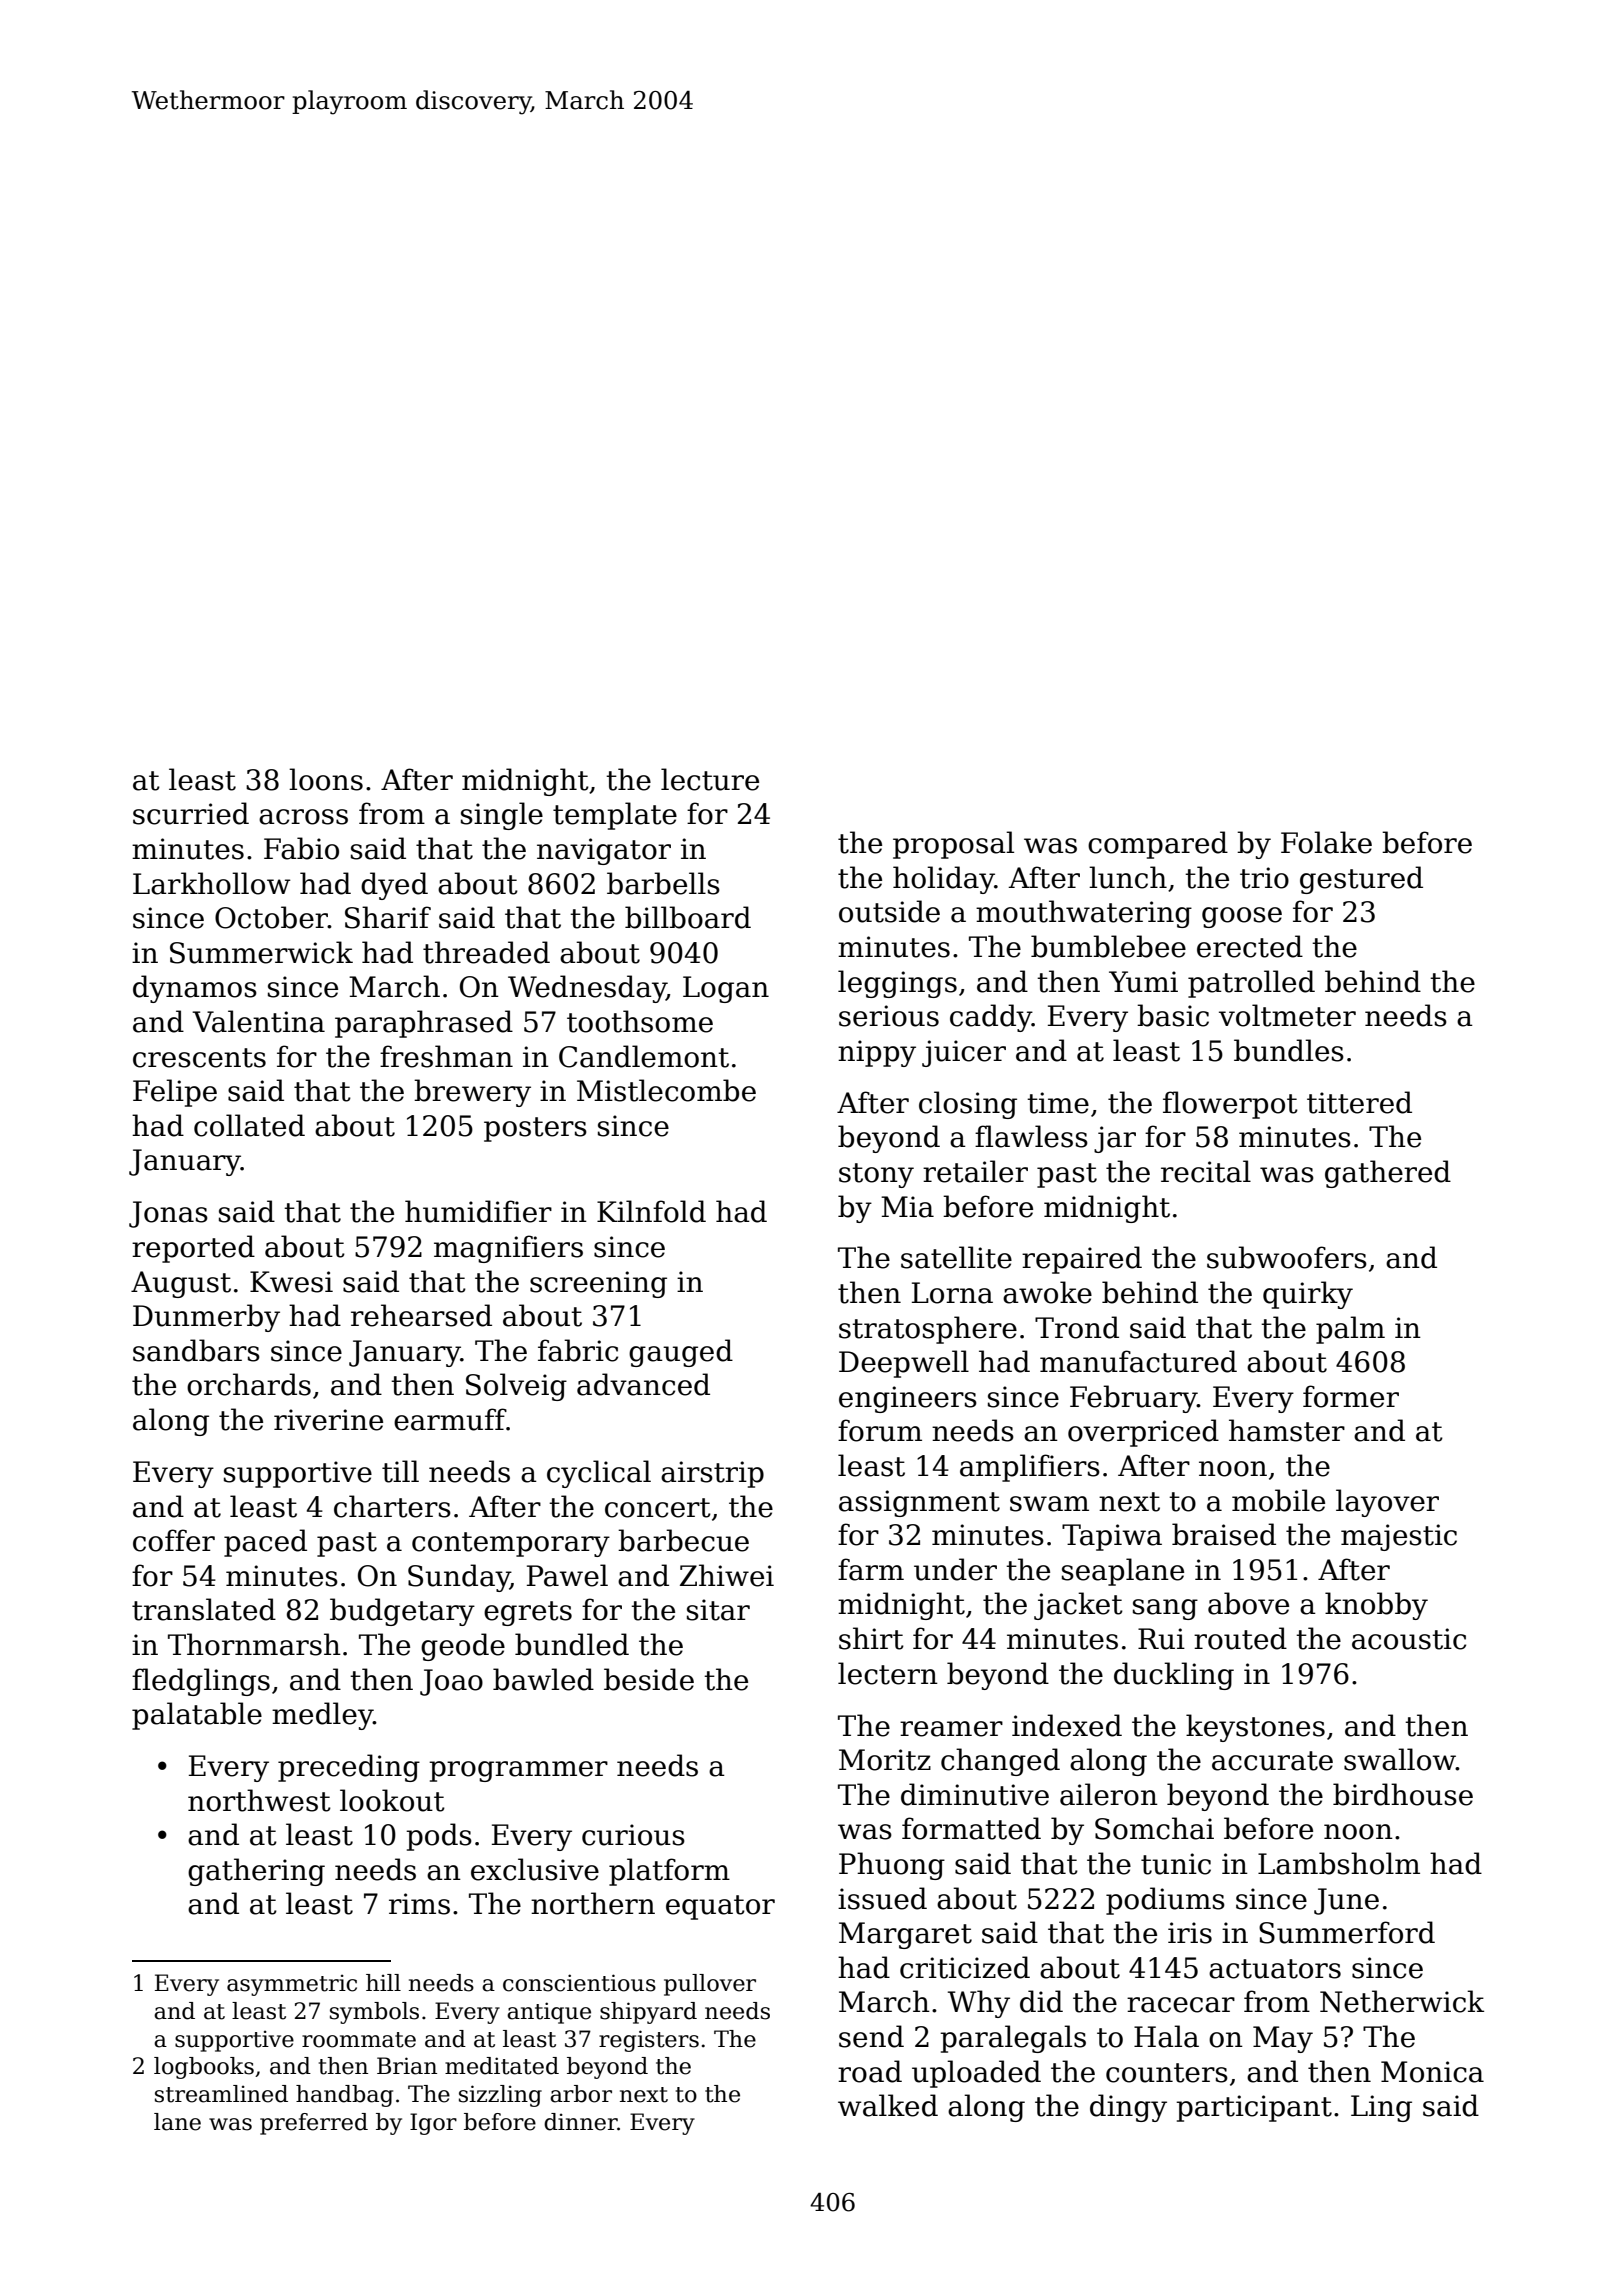  Describe the element at coordinates (598, 1284) in the page. I see `screening` at that location.
